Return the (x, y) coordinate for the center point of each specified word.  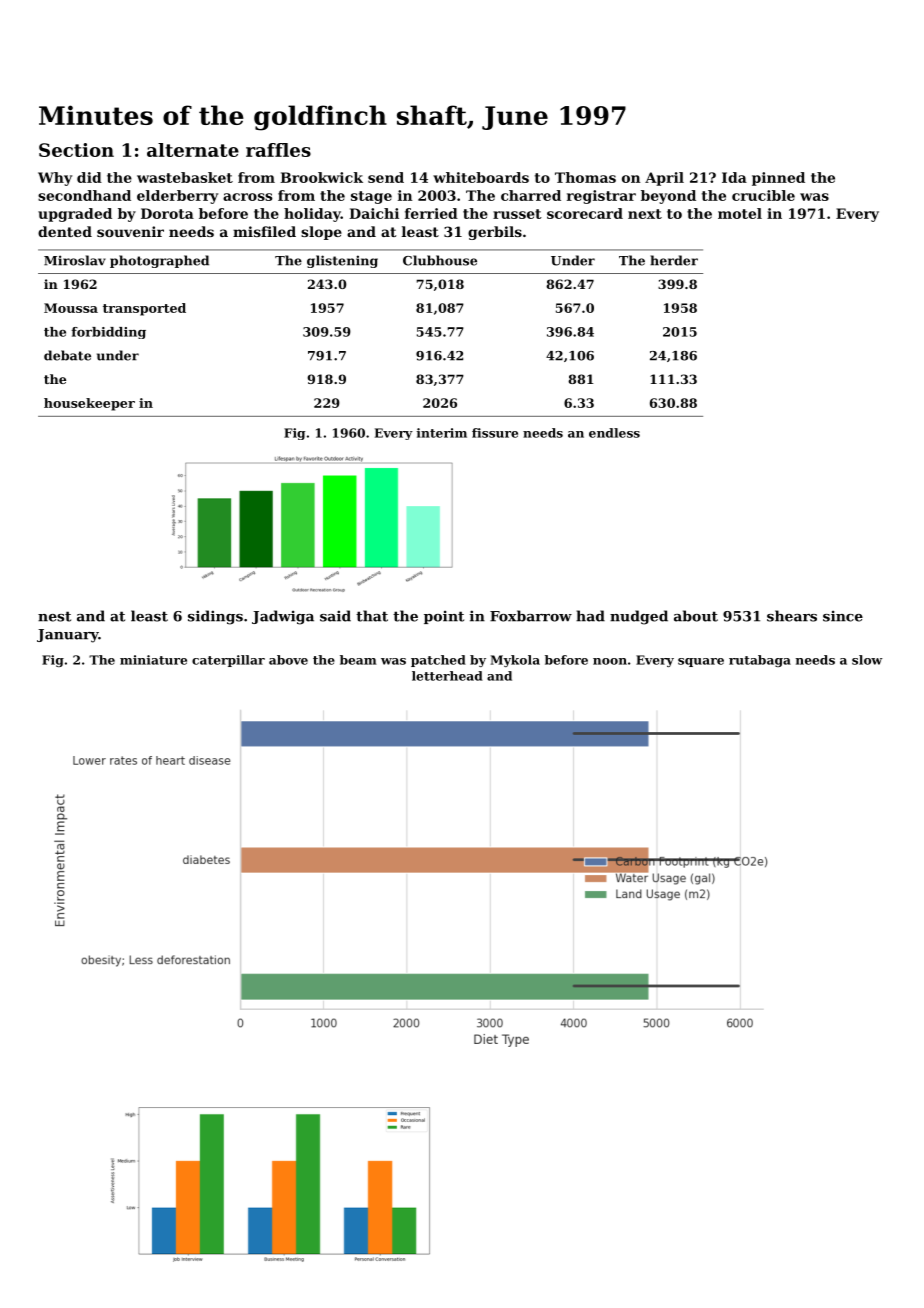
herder (674, 260)
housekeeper (89, 404)
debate (67, 355)
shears (792, 616)
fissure (495, 433)
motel (740, 213)
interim (442, 433)
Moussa (71, 308)
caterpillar (228, 661)
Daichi (374, 213)
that (372, 616)
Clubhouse (440, 260)
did (89, 177)
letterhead (447, 676)
